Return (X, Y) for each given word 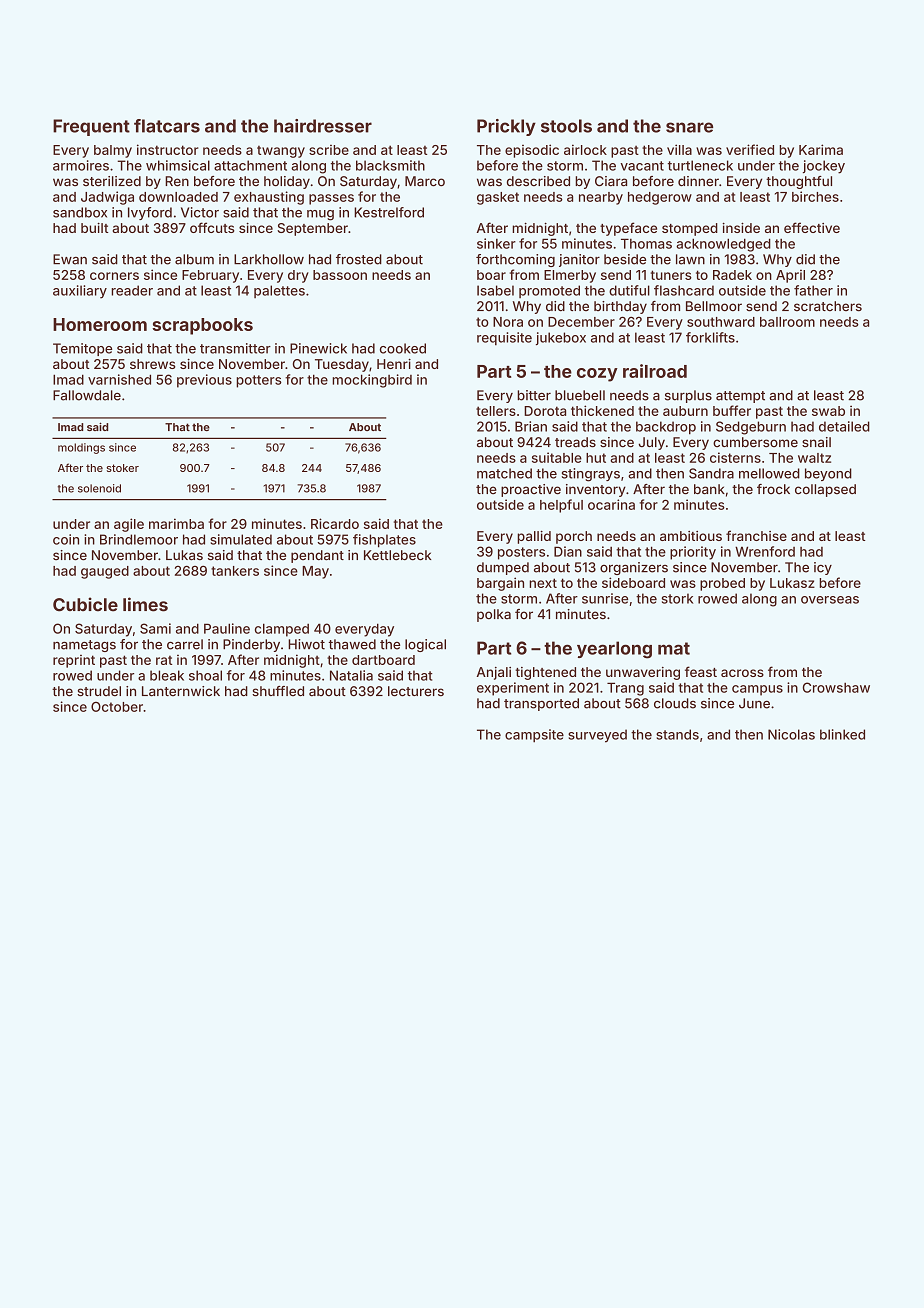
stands (677, 734)
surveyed (597, 736)
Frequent (91, 127)
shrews (153, 364)
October (117, 707)
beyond (828, 474)
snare (689, 127)
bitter (534, 395)
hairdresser (323, 126)
